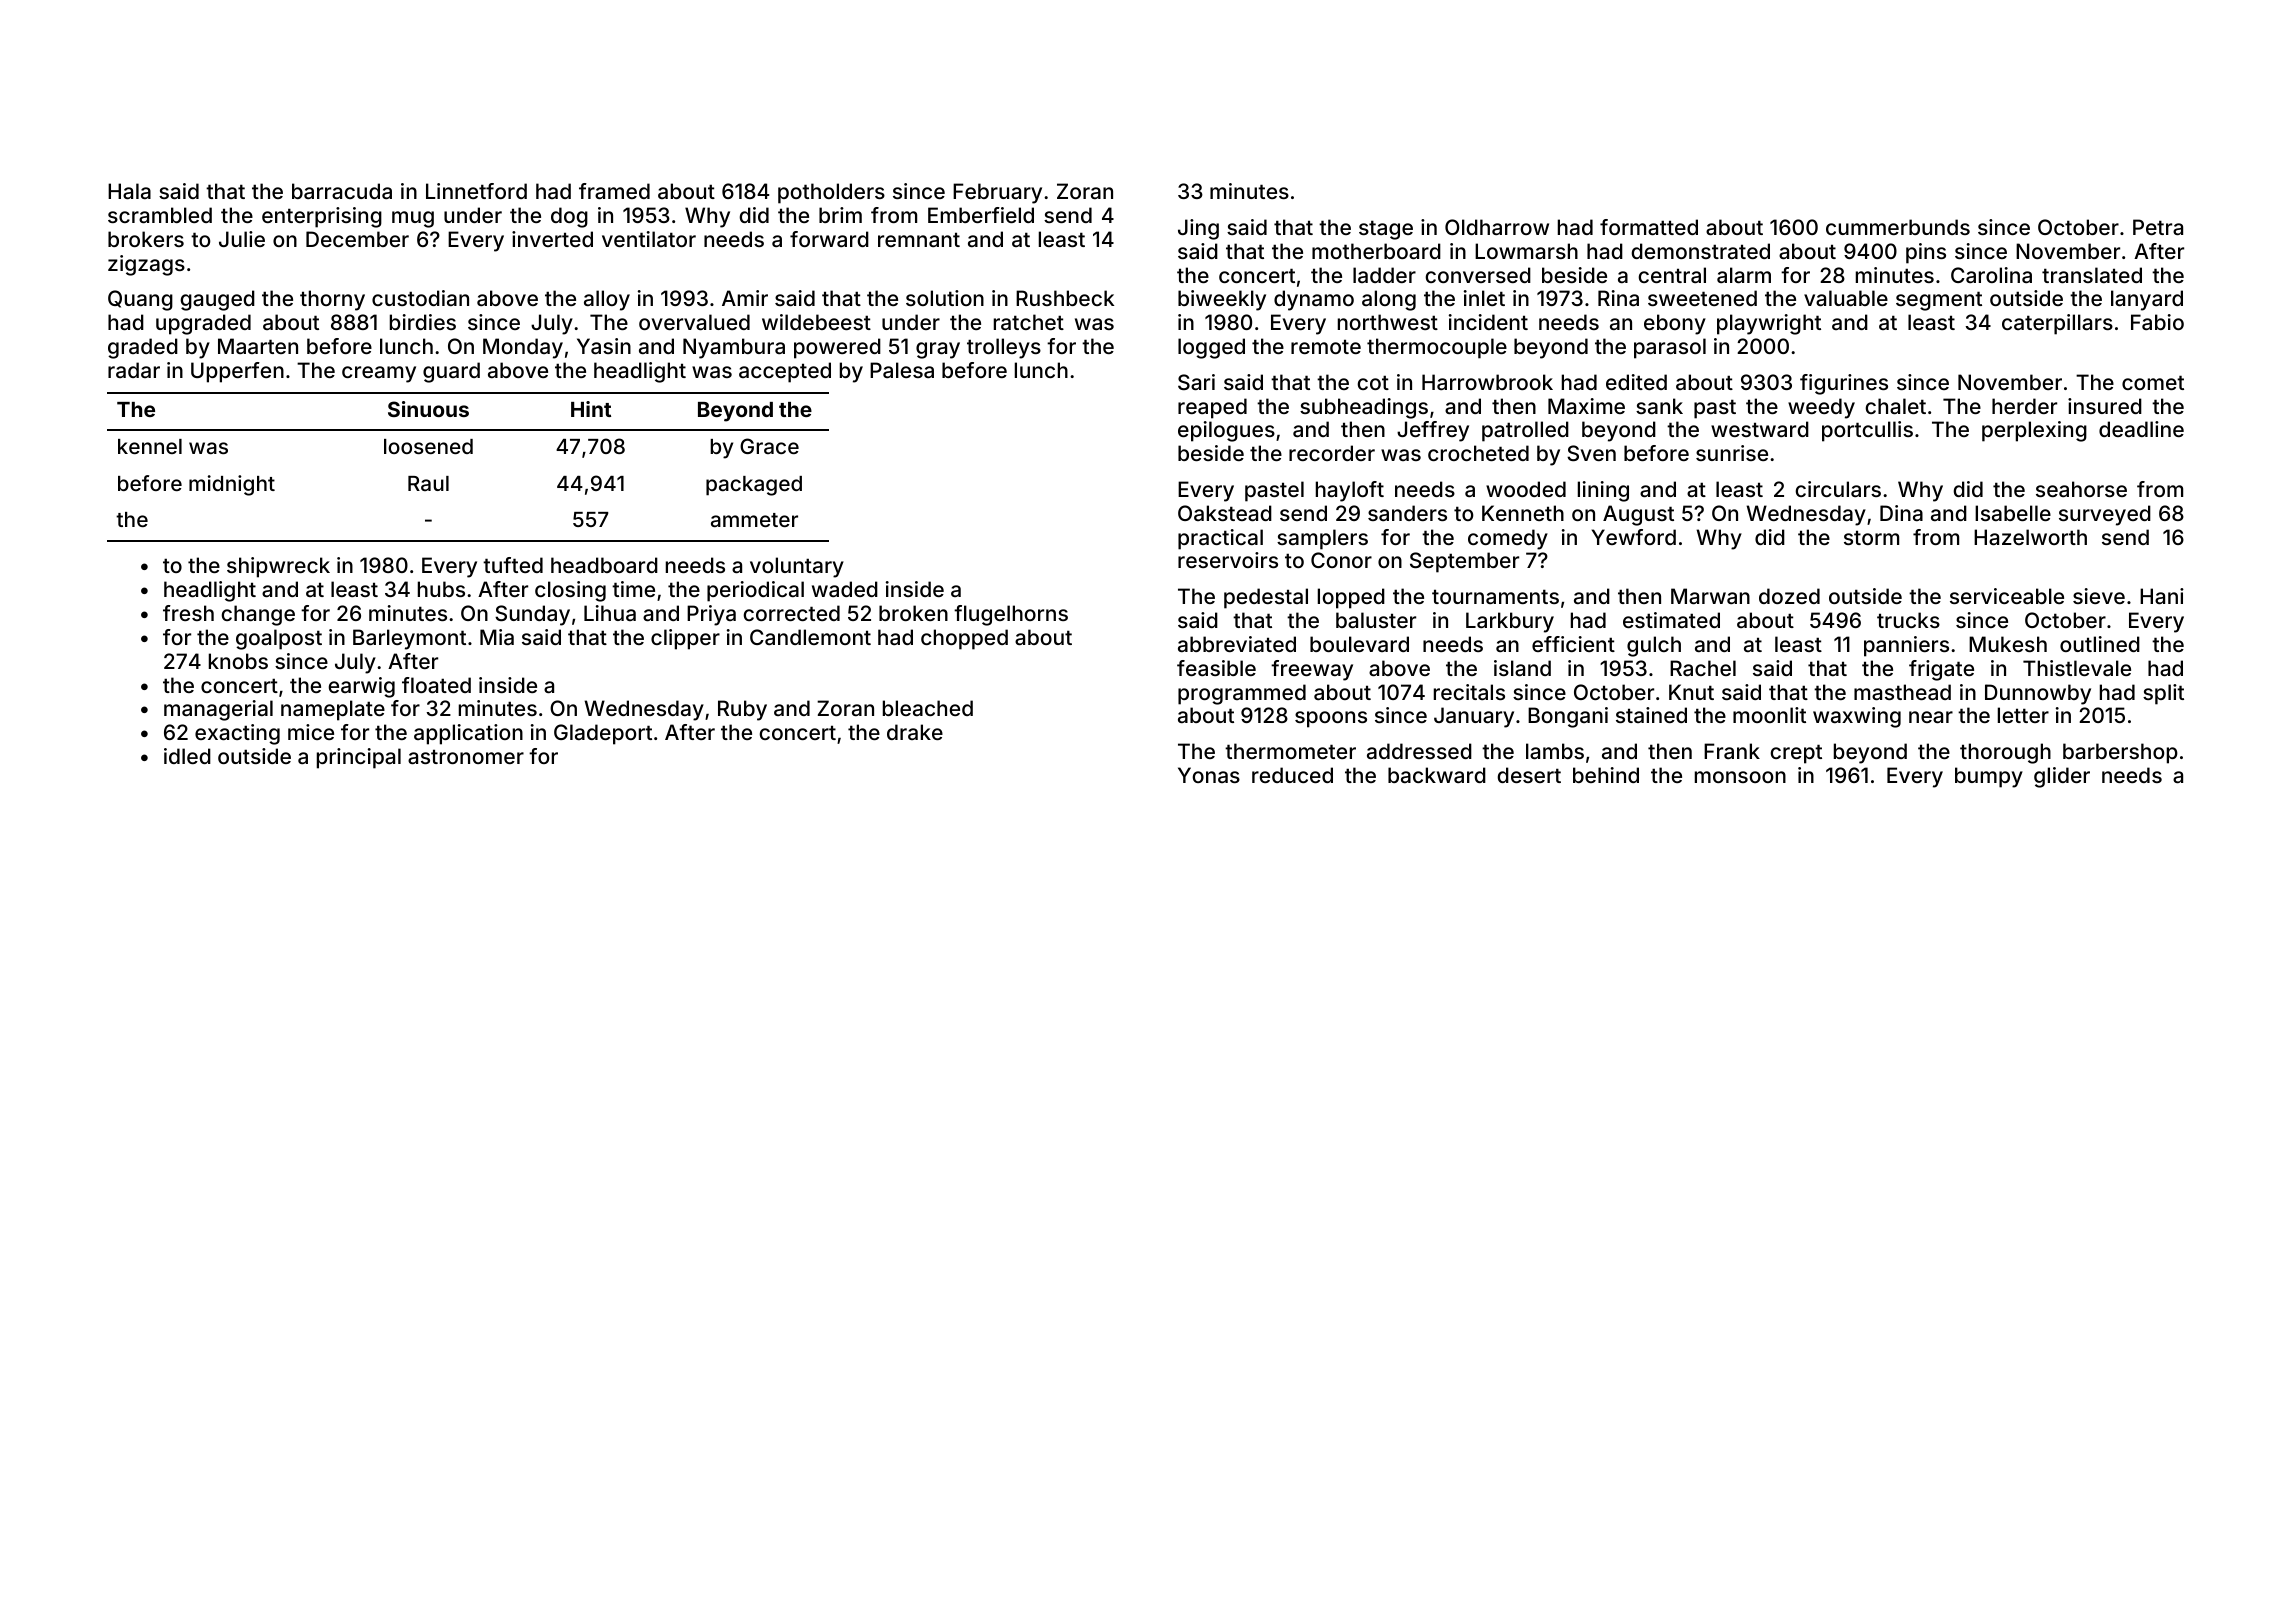  I want to click on shipwreck, so click(278, 567).
